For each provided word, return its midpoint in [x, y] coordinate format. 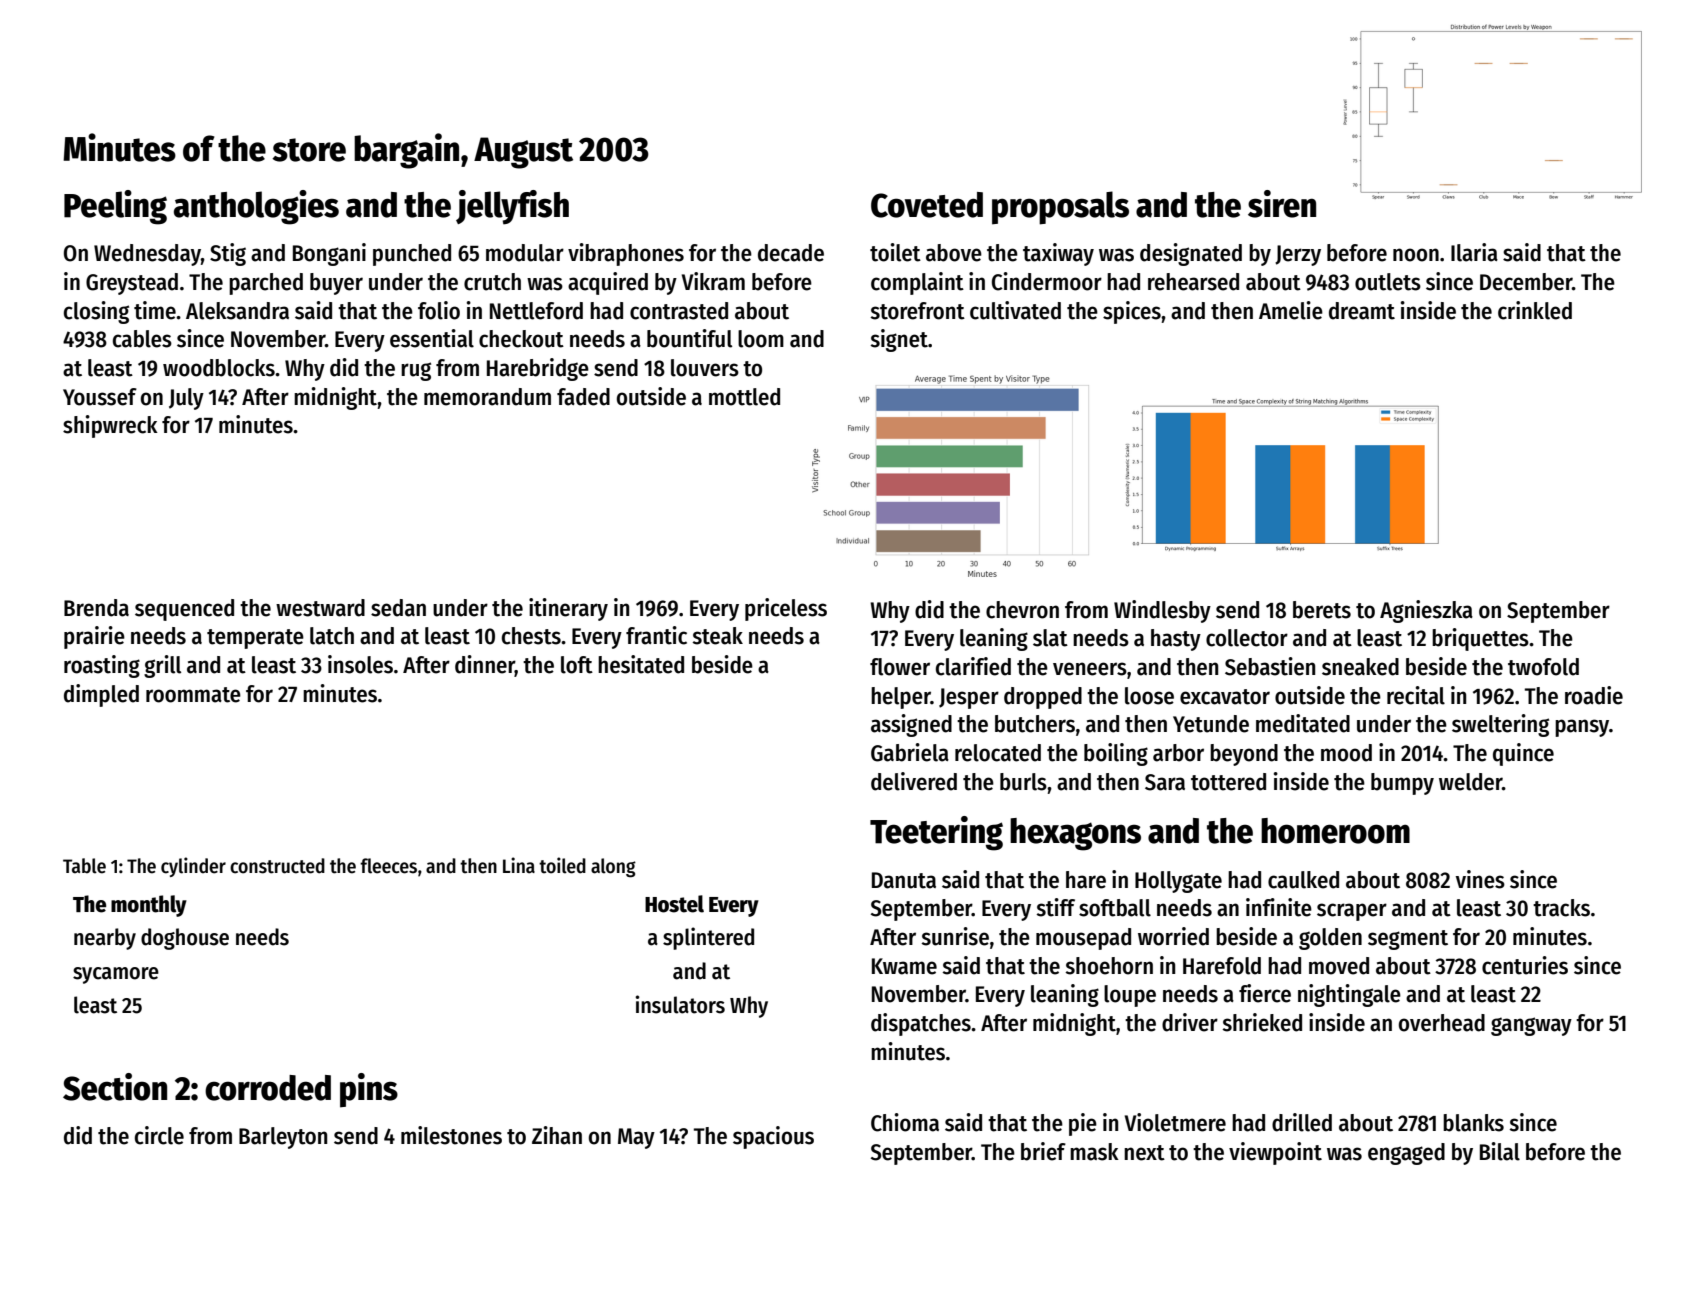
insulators [680, 1004]
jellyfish [512, 207]
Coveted [927, 205]
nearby [105, 939]
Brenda [96, 608]
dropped [1043, 698]
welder [1470, 782]
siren [1282, 204]
